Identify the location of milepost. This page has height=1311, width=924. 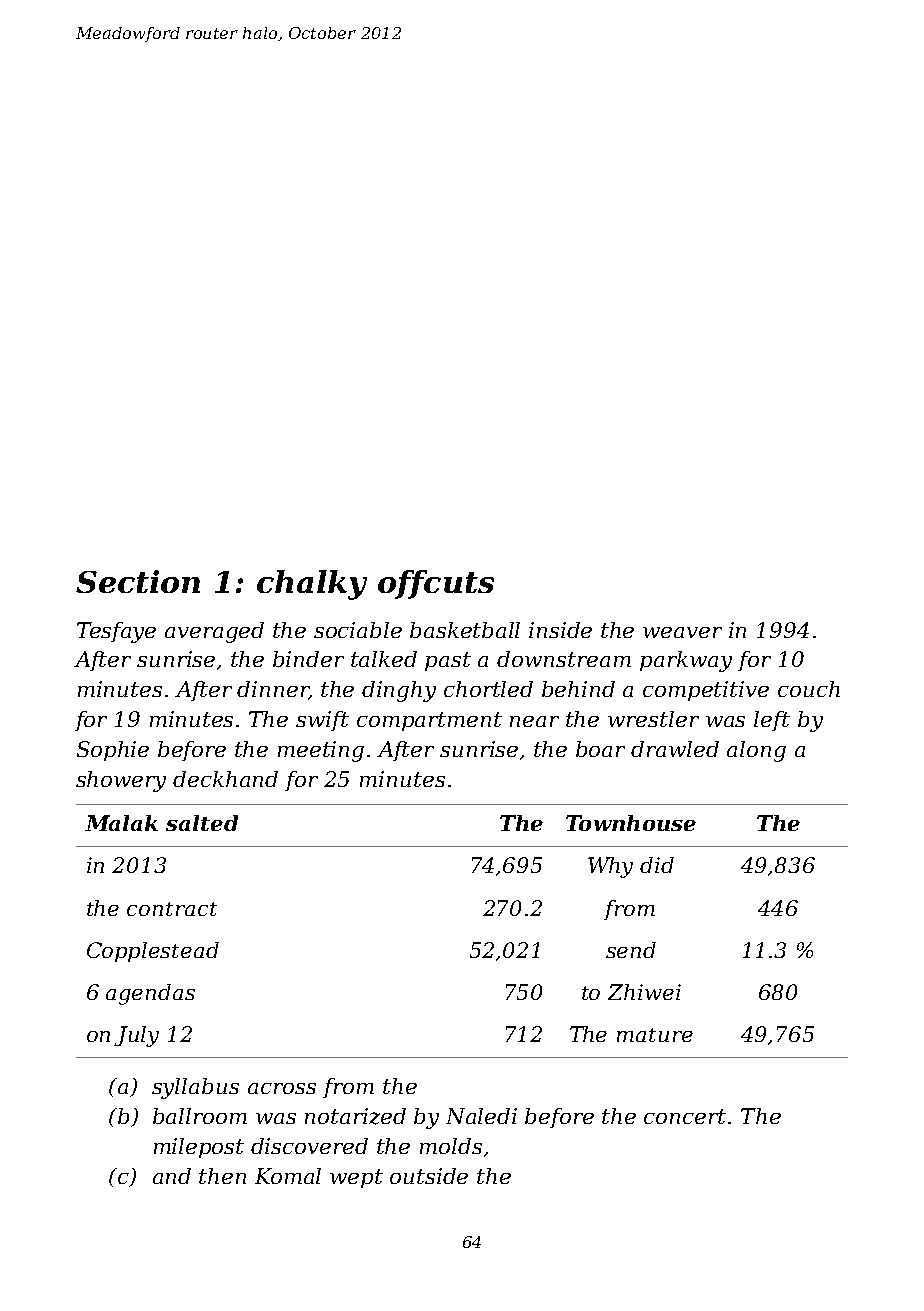
(199, 1148).
